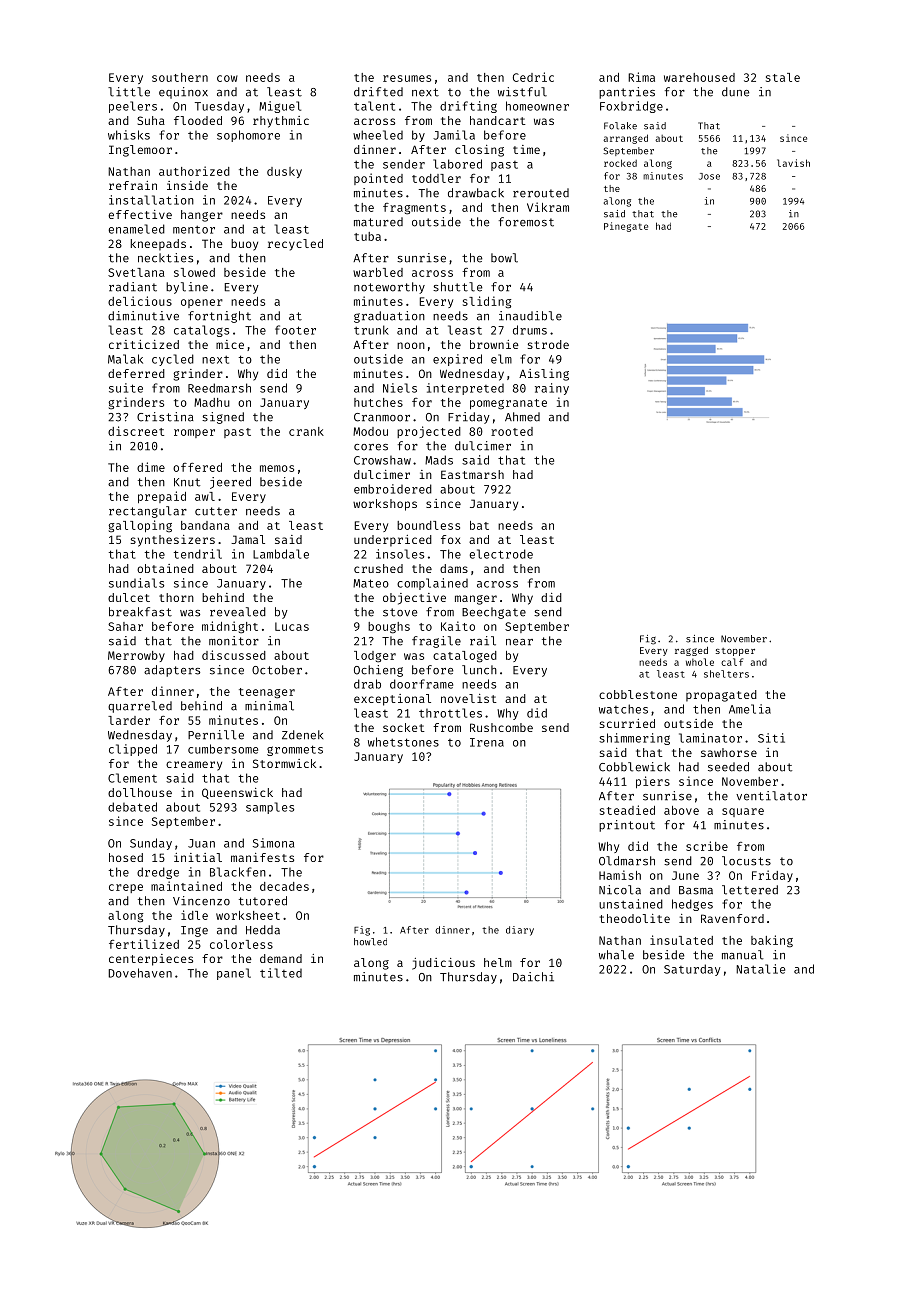 The height and width of the image is (1308, 924). Describe the element at coordinates (793, 163) in the image. I see `lavish` at that location.
